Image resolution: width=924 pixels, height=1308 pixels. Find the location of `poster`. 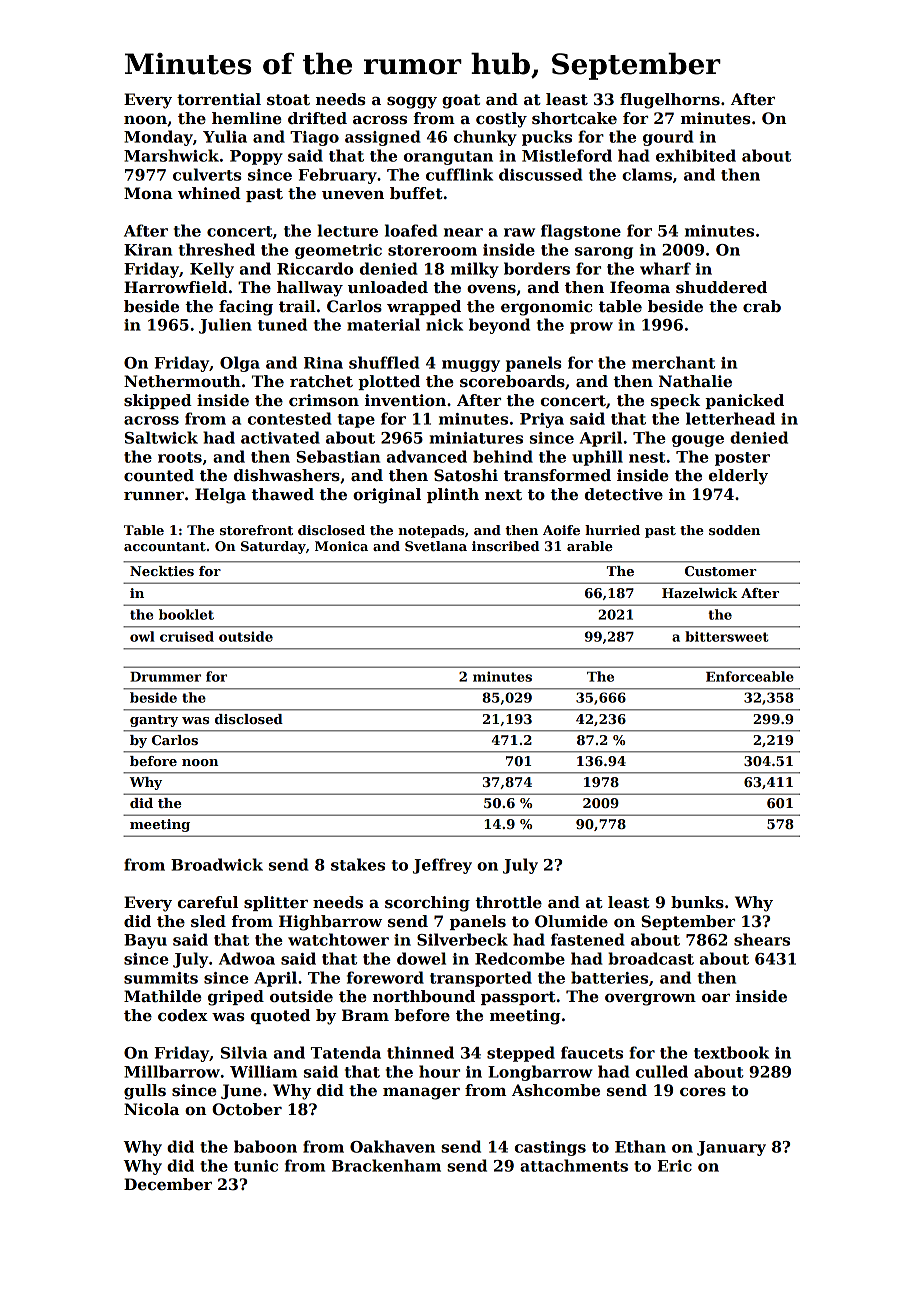

poster is located at coordinates (742, 459).
